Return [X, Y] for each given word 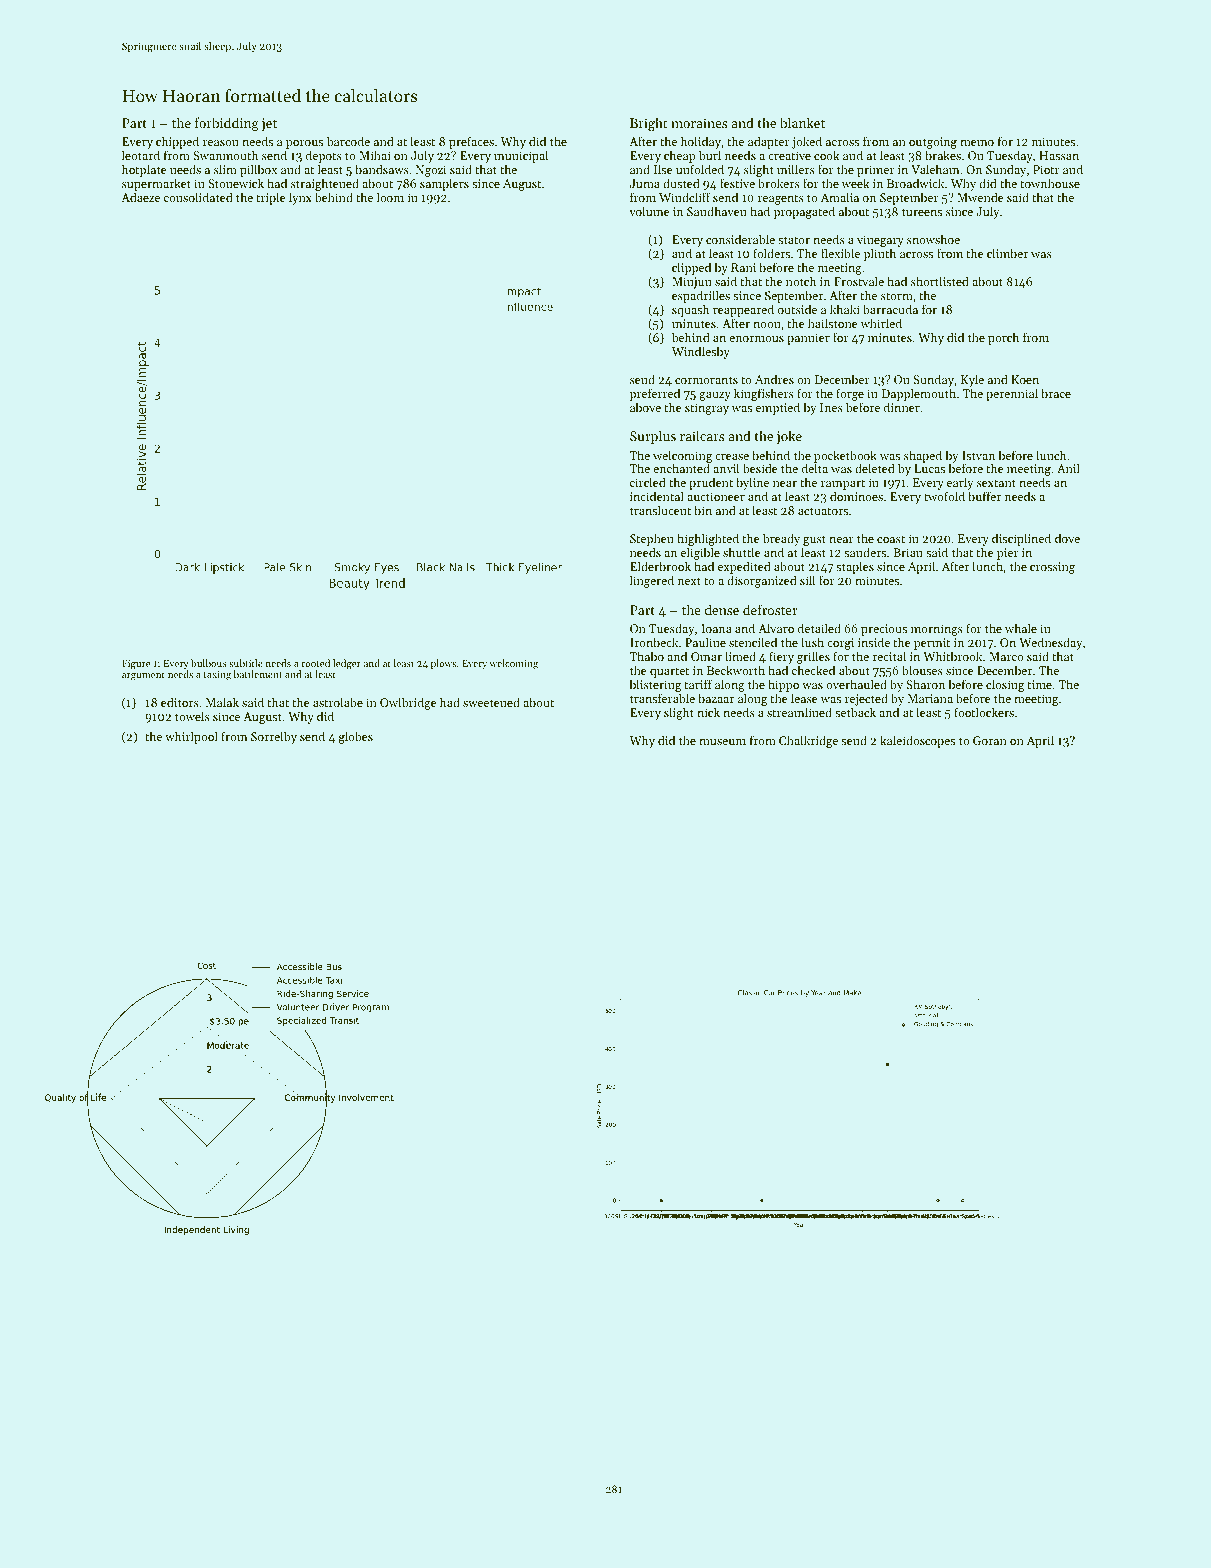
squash [690, 310]
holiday [701, 142]
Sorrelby [274, 737]
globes [356, 737]
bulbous [209, 663]
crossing [1052, 568]
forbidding [227, 124]
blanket [802, 122]
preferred [655, 394]
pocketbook [845, 457]
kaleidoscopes [917, 741]
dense [722, 609]
